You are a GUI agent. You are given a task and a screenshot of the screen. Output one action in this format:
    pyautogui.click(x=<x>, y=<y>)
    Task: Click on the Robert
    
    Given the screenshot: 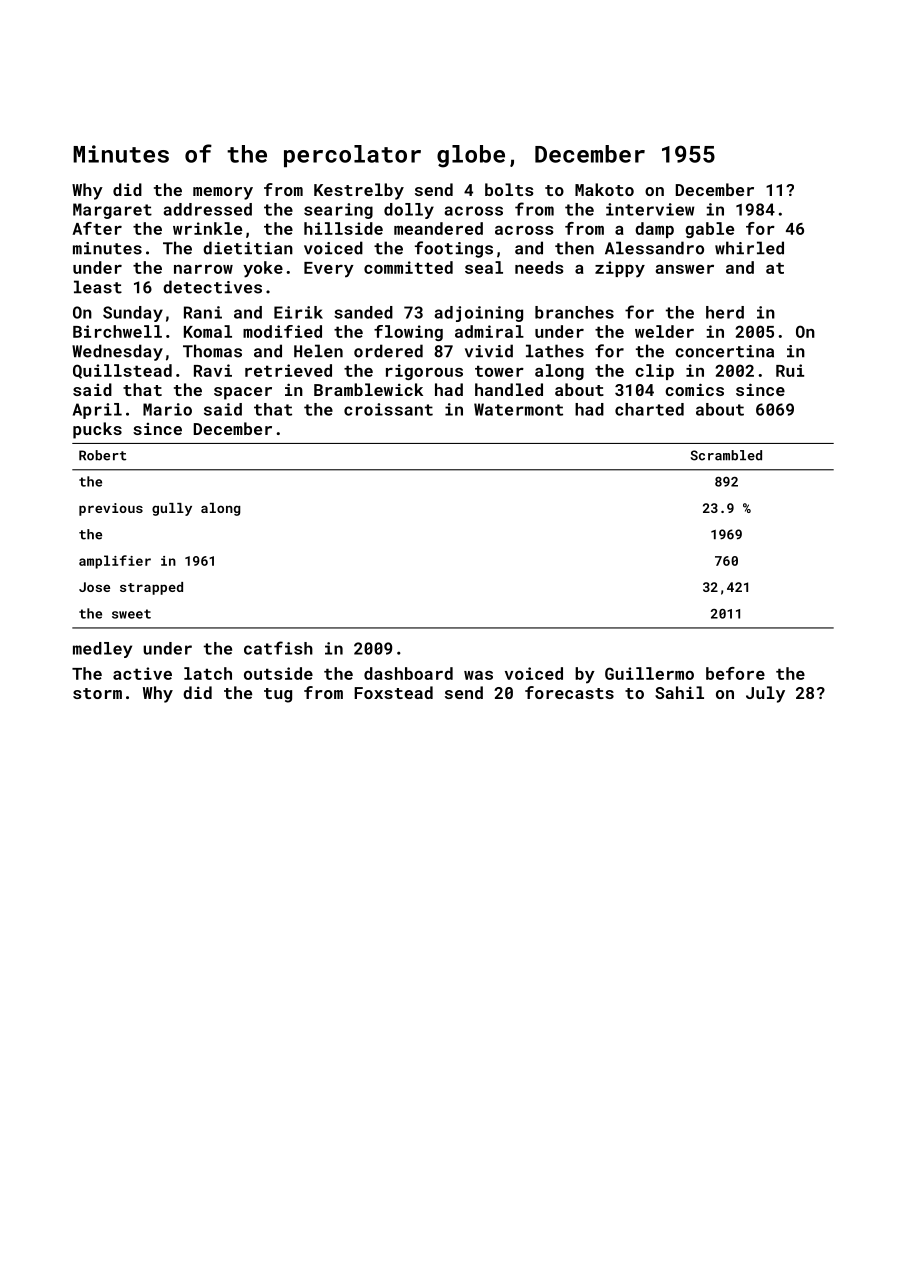 What is the action you would take?
    pyautogui.click(x=102, y=455)
